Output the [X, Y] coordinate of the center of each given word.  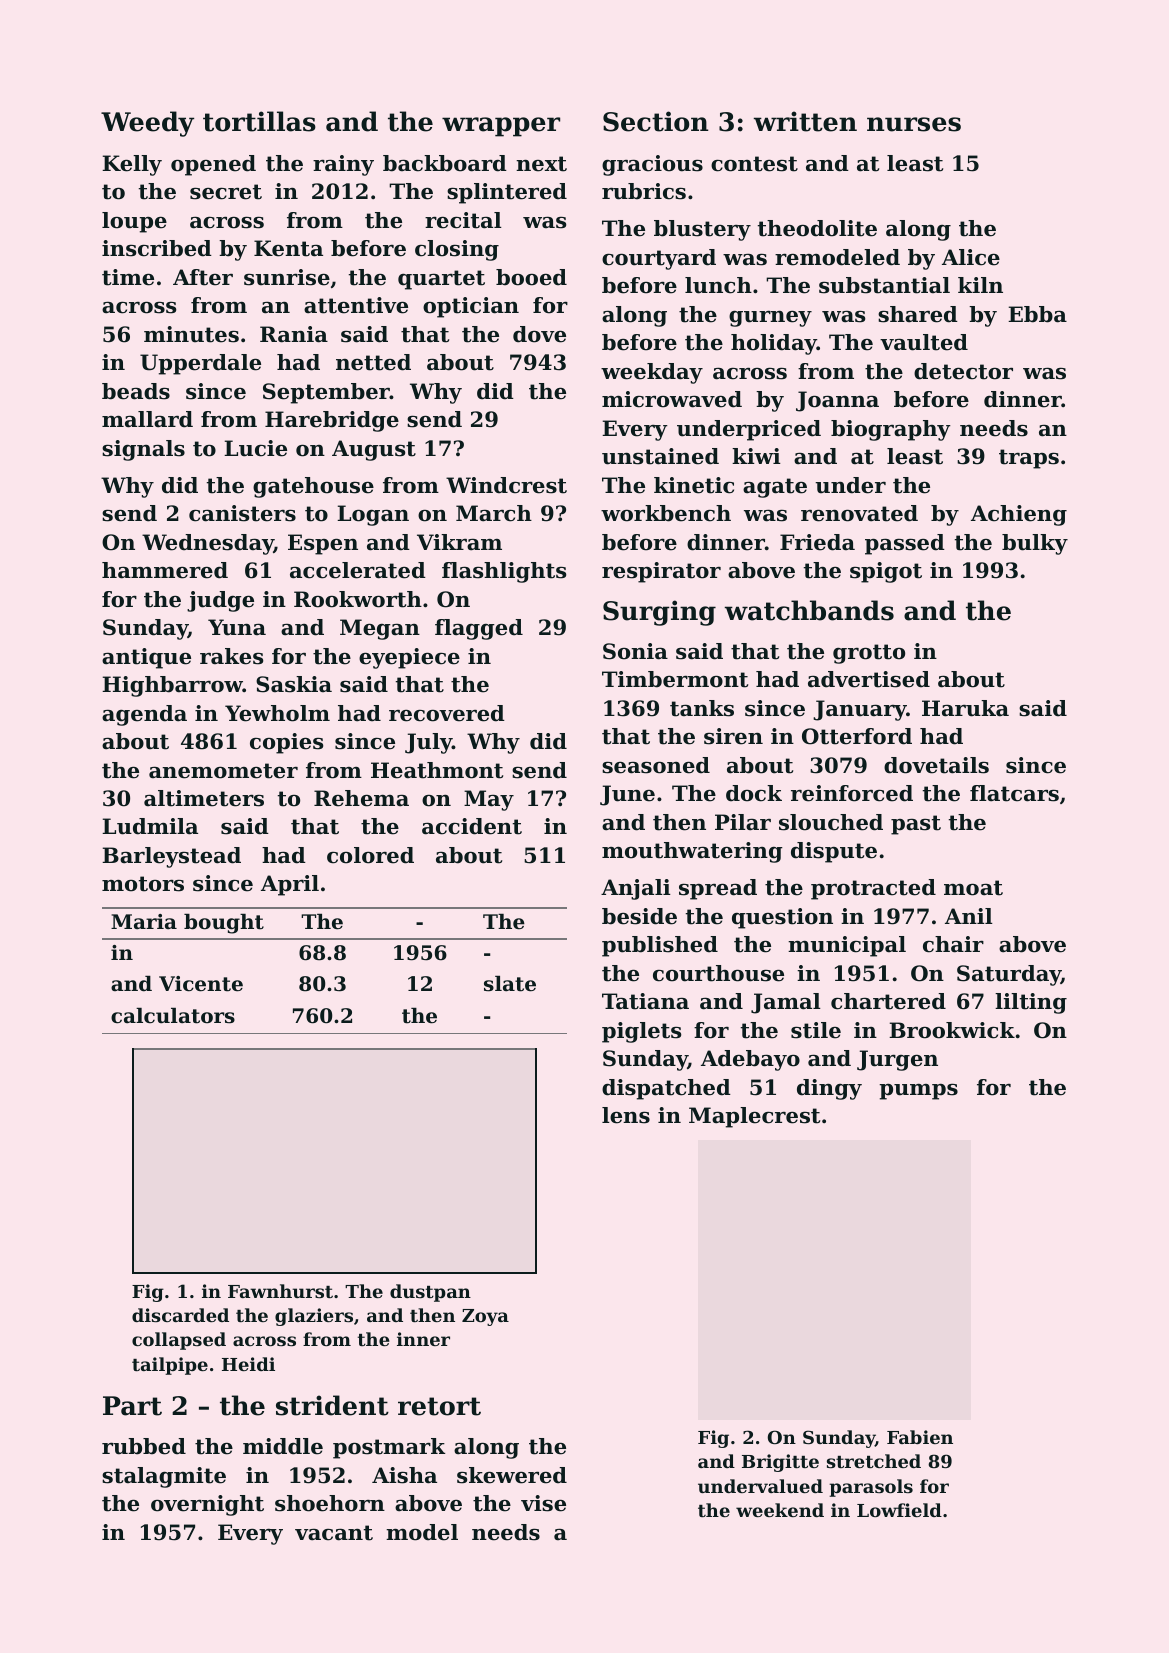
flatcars [1014, 793]
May [489, 800]
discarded [180, 1315]
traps [1029, 459]
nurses [914, 124]
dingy [829, 1089]
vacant [334, 1533]
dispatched [666, 1089]
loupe [134, 222]
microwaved [672, 399]
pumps [918, 1091]
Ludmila [150, 826]
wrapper [501, 127]
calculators [173, 1016]
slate [510, 984]
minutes [191, 334]
